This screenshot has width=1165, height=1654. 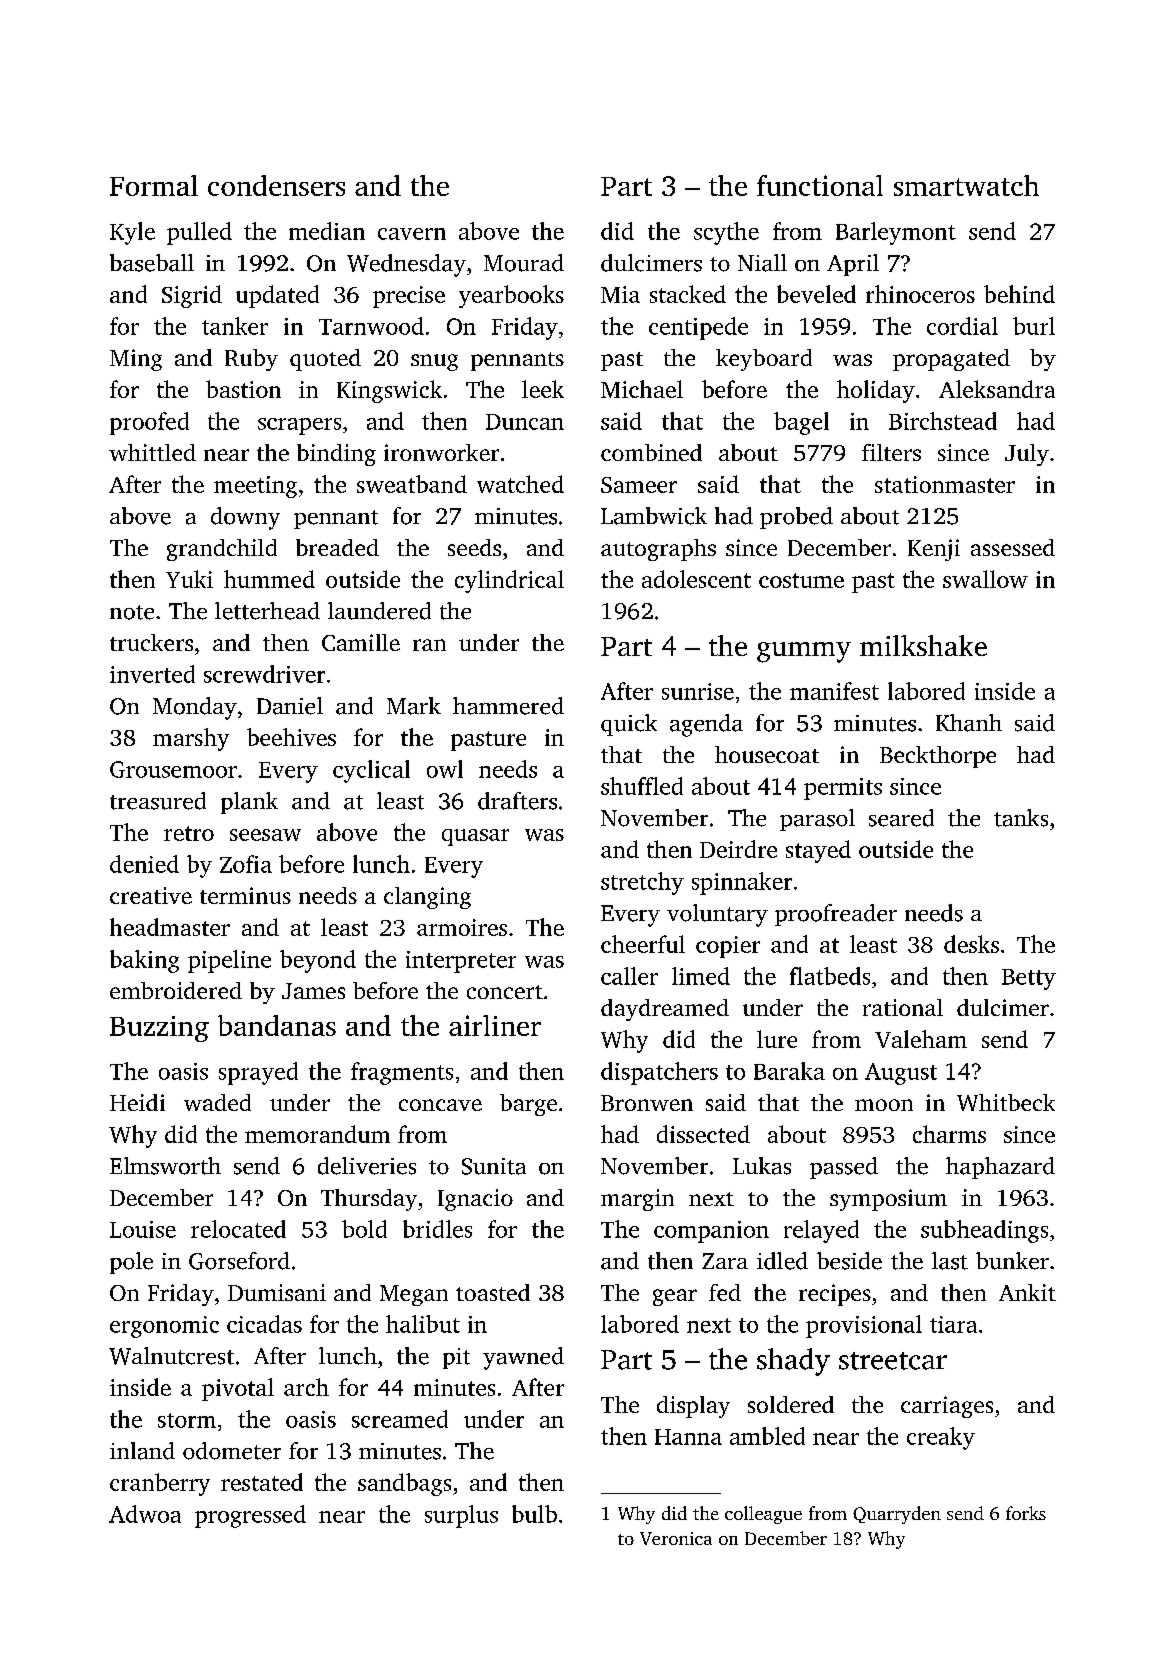 What do you see at coordinates (276, 185) in the screenshot?
I see `condensers` at bounding box center [276, 185].
